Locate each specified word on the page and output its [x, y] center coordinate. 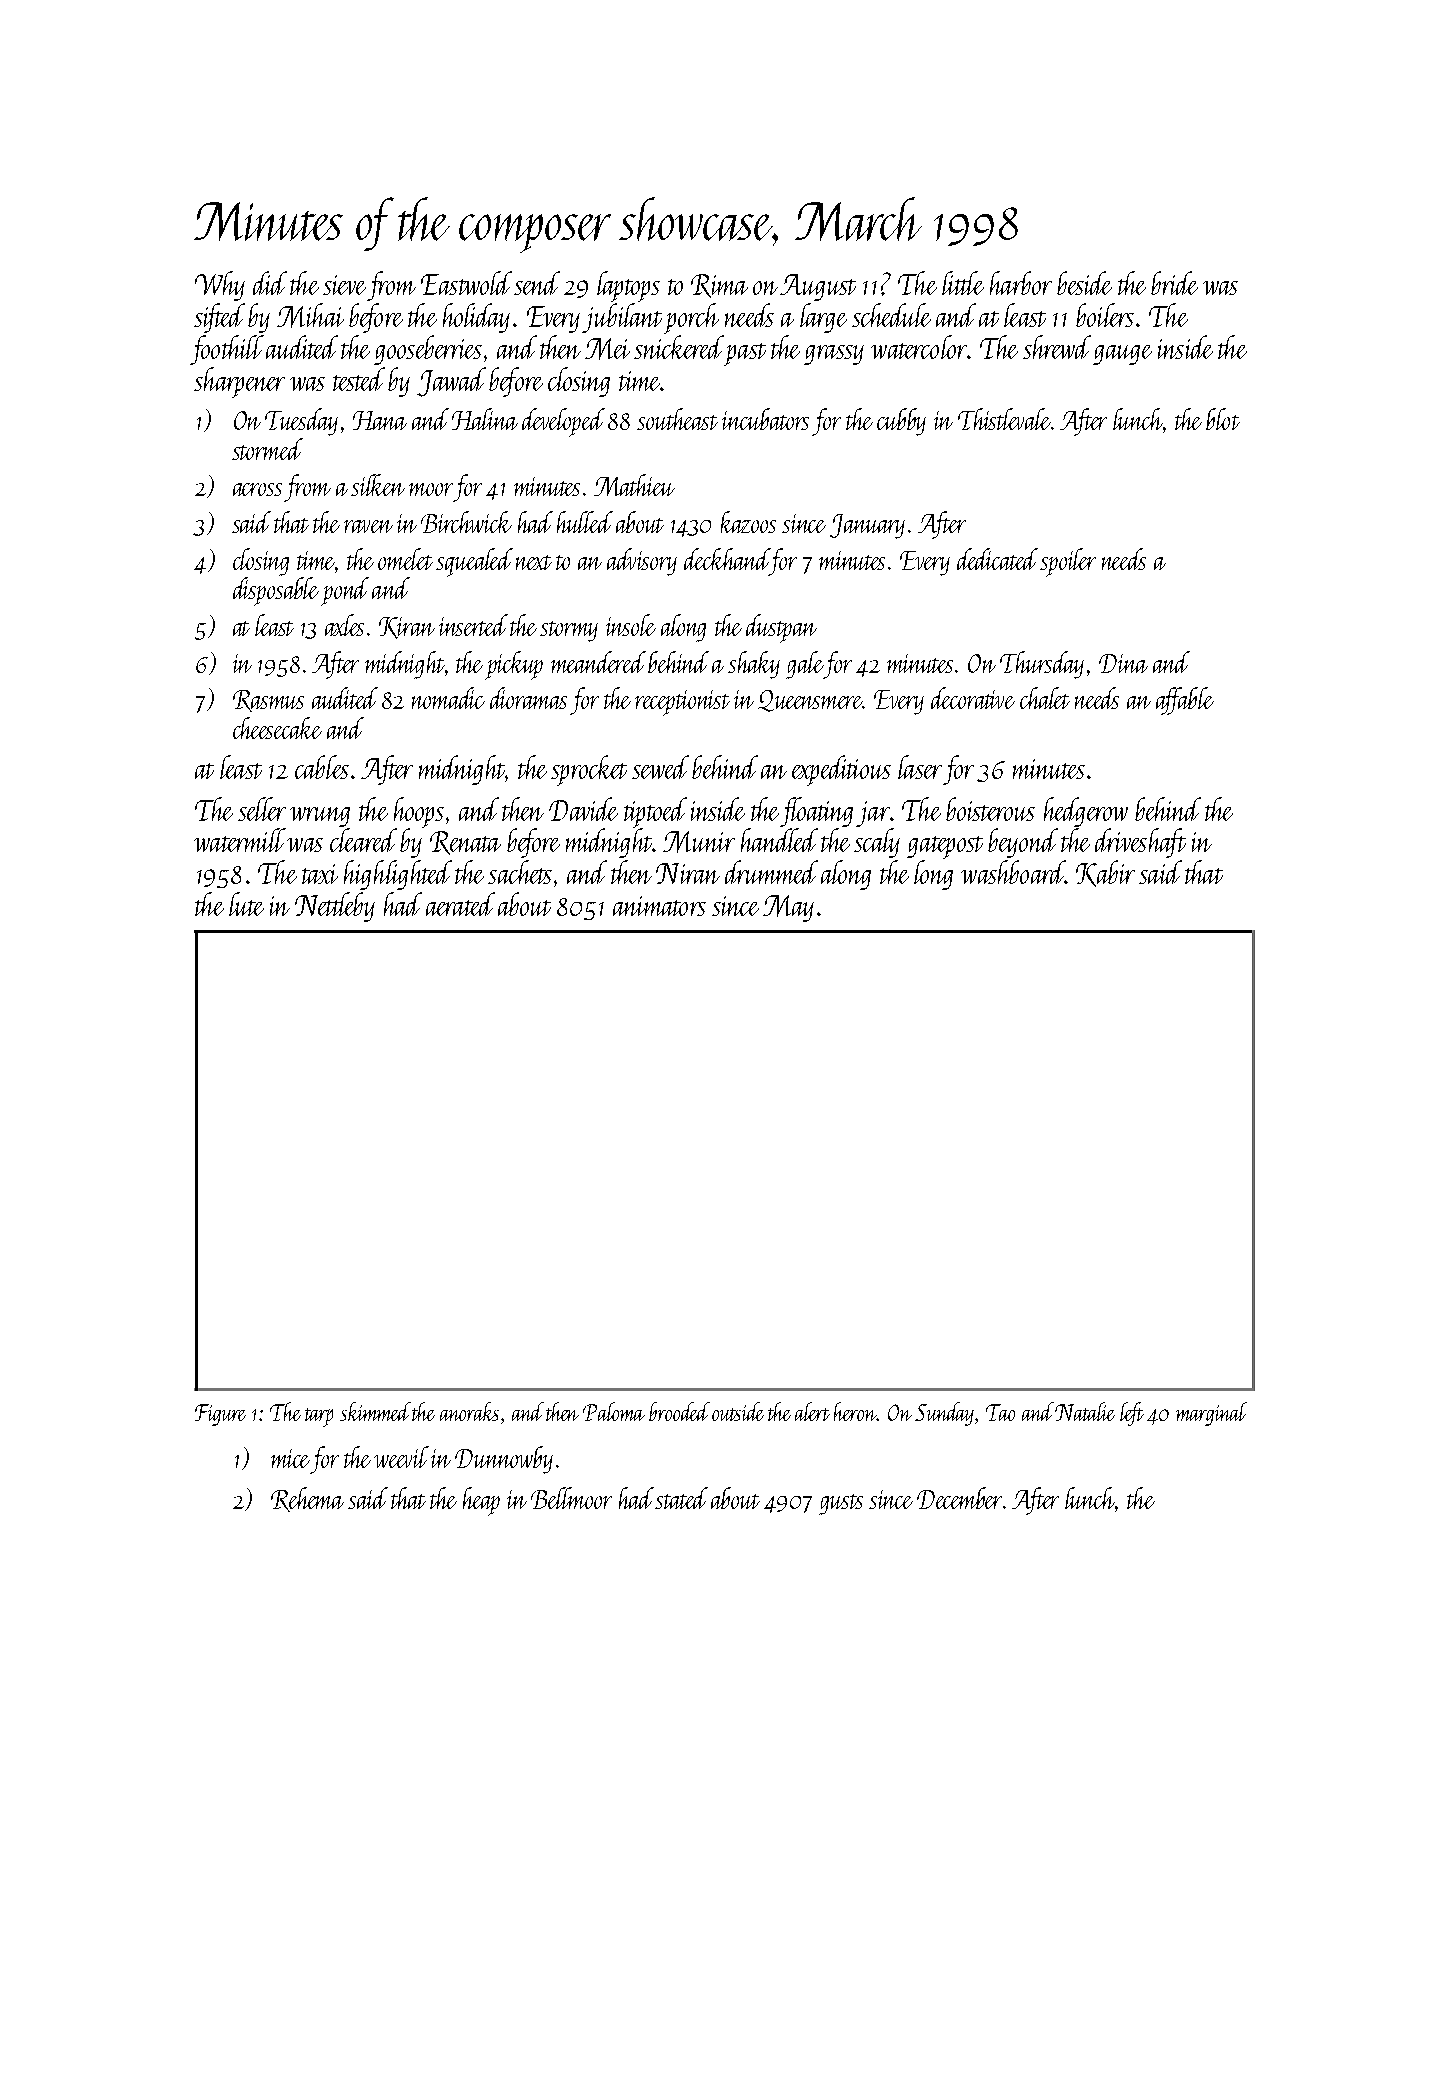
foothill [227, 350]
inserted [473, 625]
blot [1223, 419]
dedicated [997, 559]
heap [481, 1501]
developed [563, 422]
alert [812, 1411]
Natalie [1085, 1411]
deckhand [727, 559]
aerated [460, 904]
